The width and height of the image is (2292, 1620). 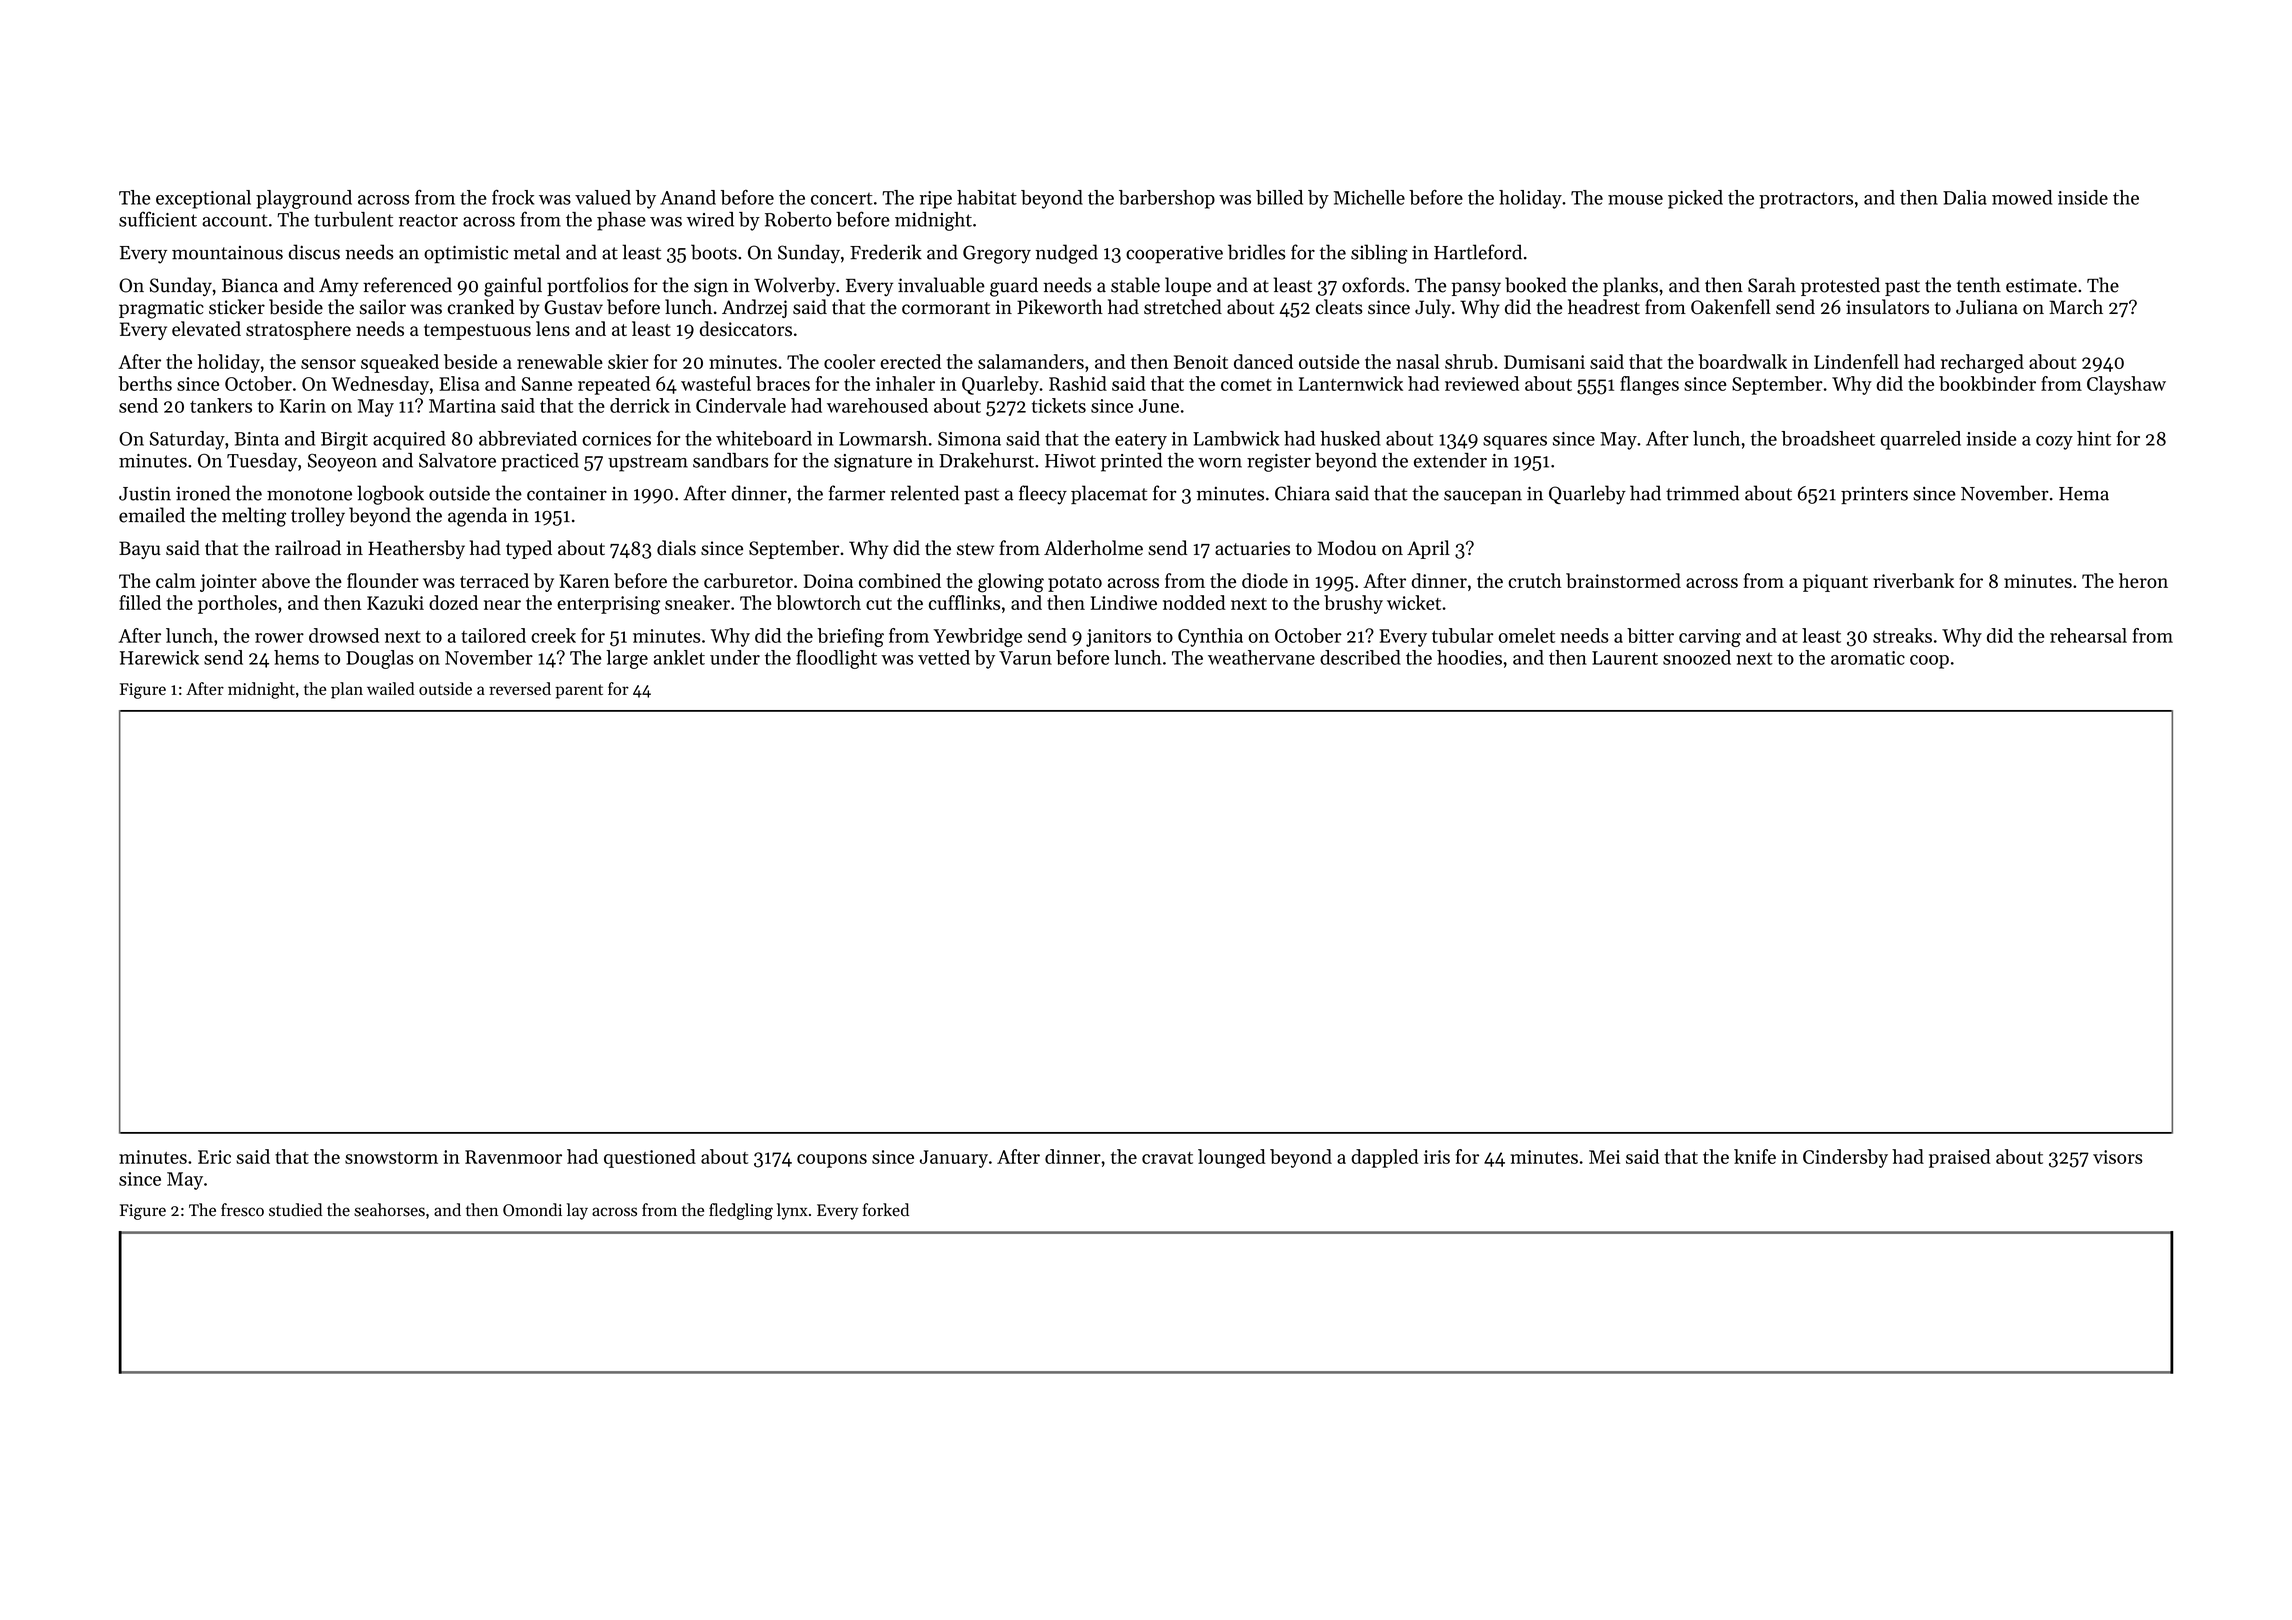 I want to click on sufficient, so click(x=158, y=219).
